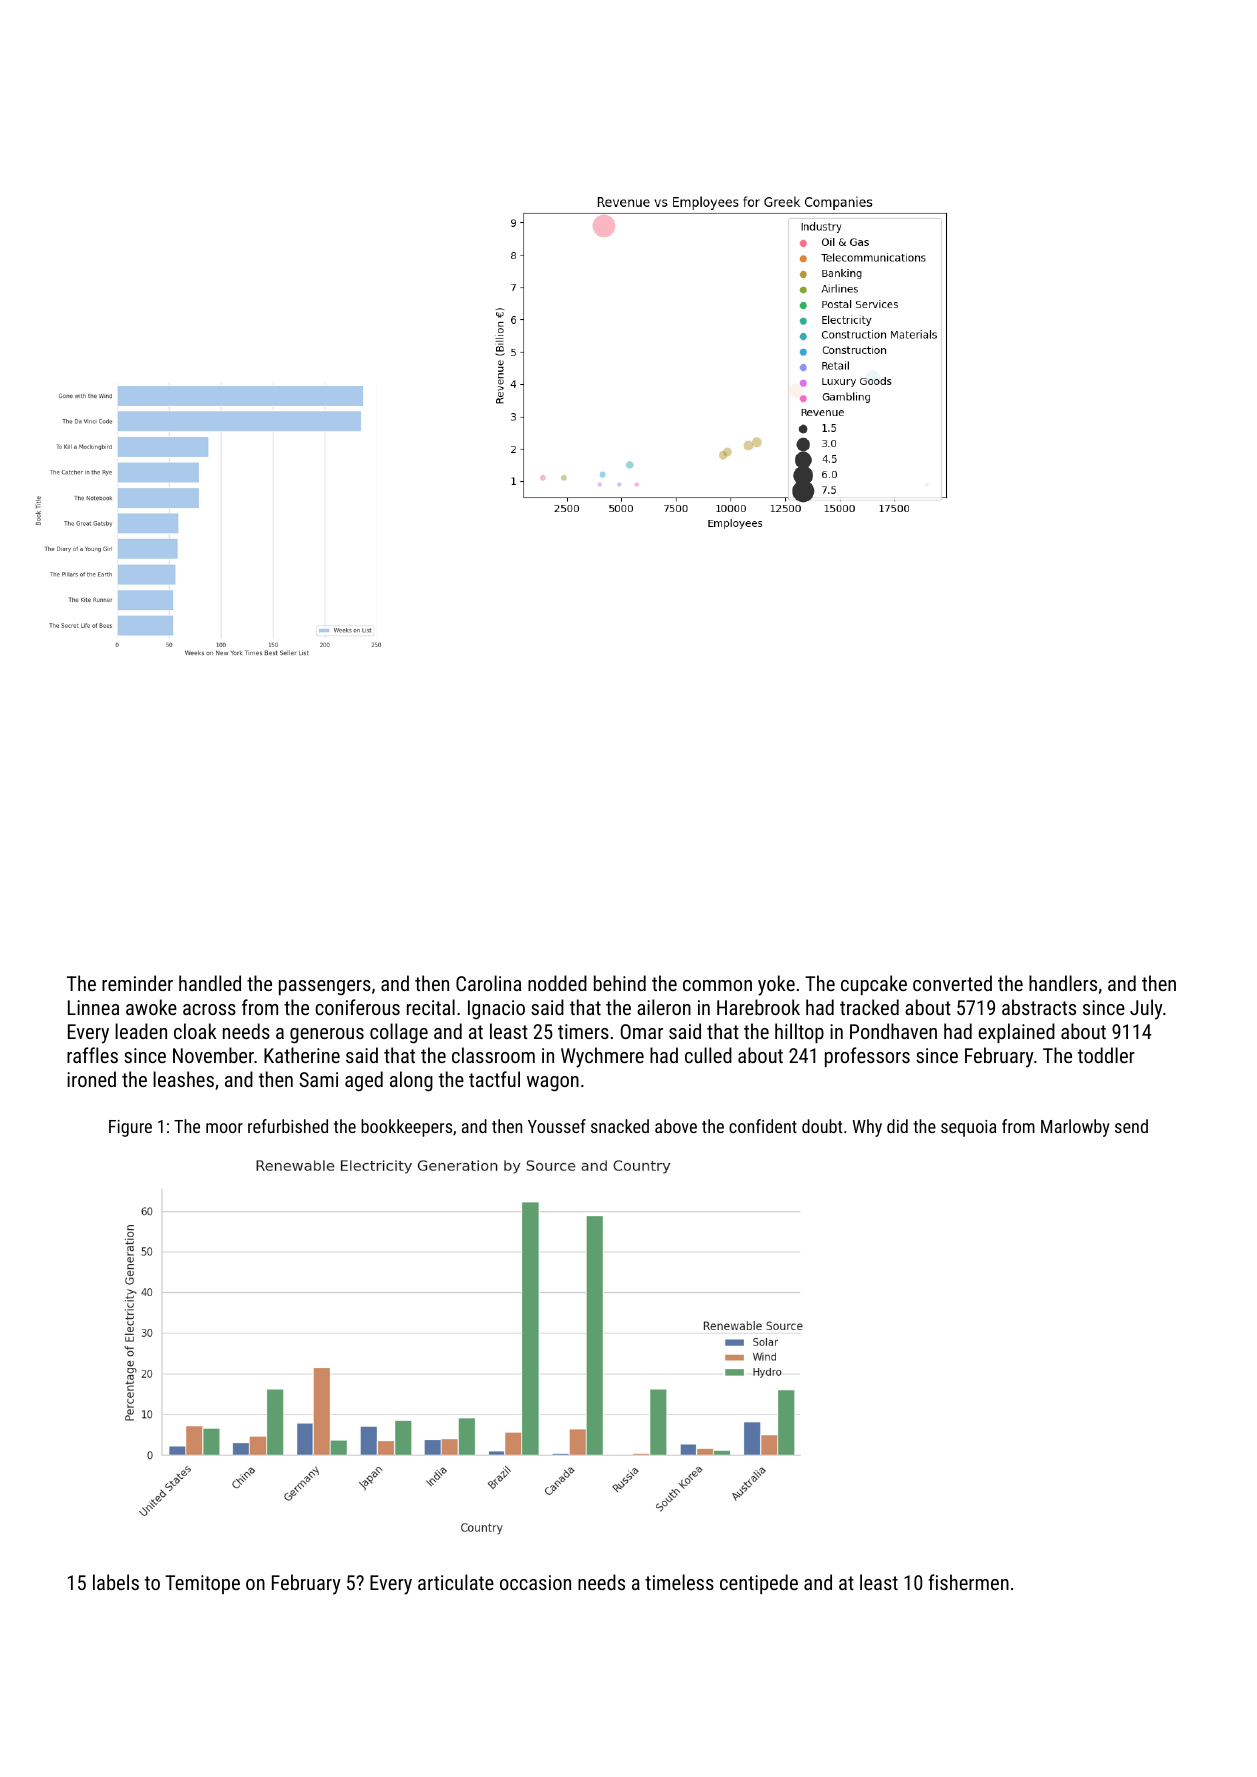 The width and height of the screenshot is (1257, 1777). I want to click on raffles, so click(92, 1055).
